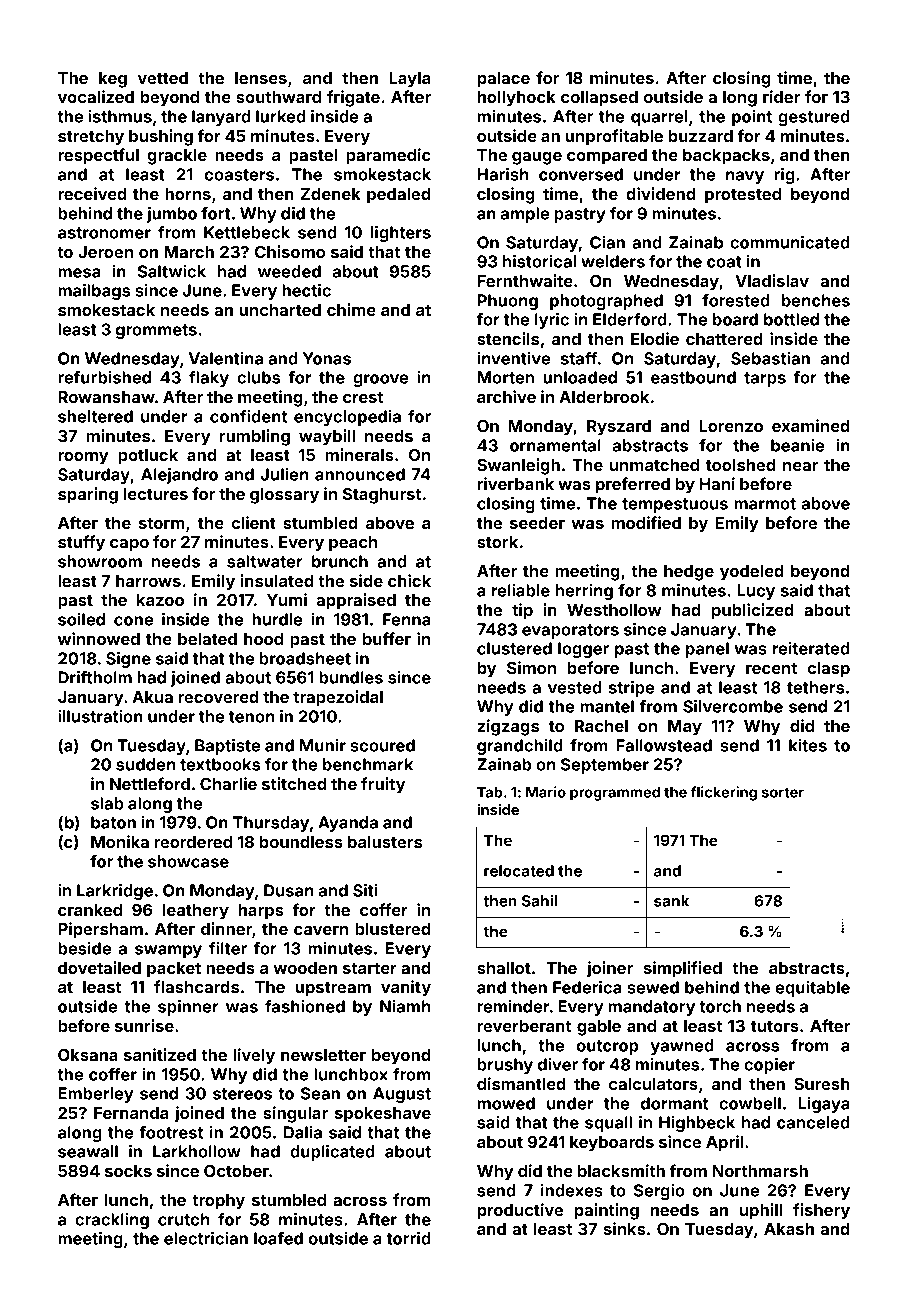 This page has height=1316, width=908. Describe the element at coordinates (765, 379) in the page. I see `tarps` at that location.
